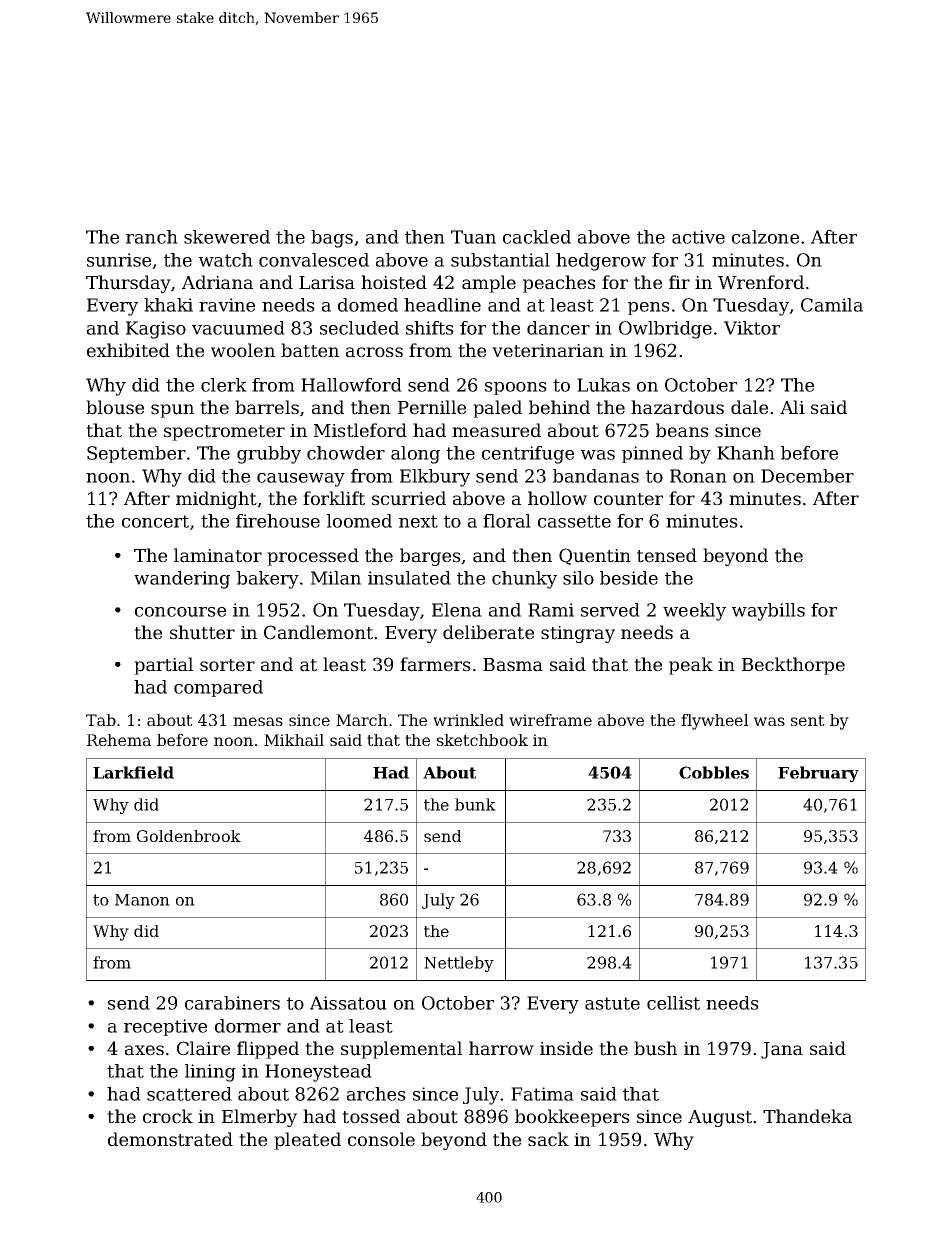 The width and height of the screenshot is (952, 1233). What do you see at coordinates (596, 476) in the screenshot?
I see `bandanas` at bounding box center [596, 476].
